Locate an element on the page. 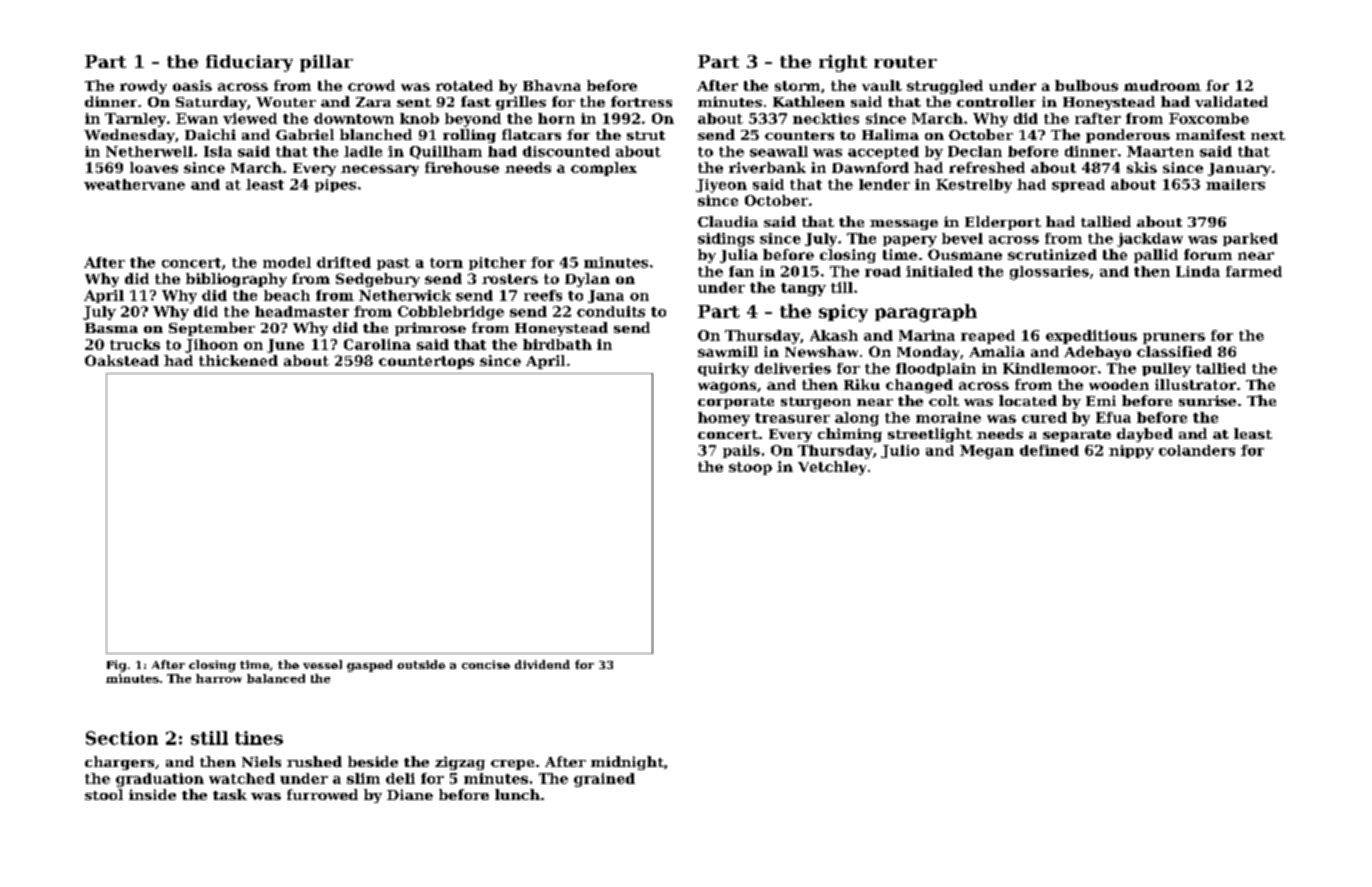 The width and height of the document is (1372, 887). ponderous is located at coordinates (1128, 136).
